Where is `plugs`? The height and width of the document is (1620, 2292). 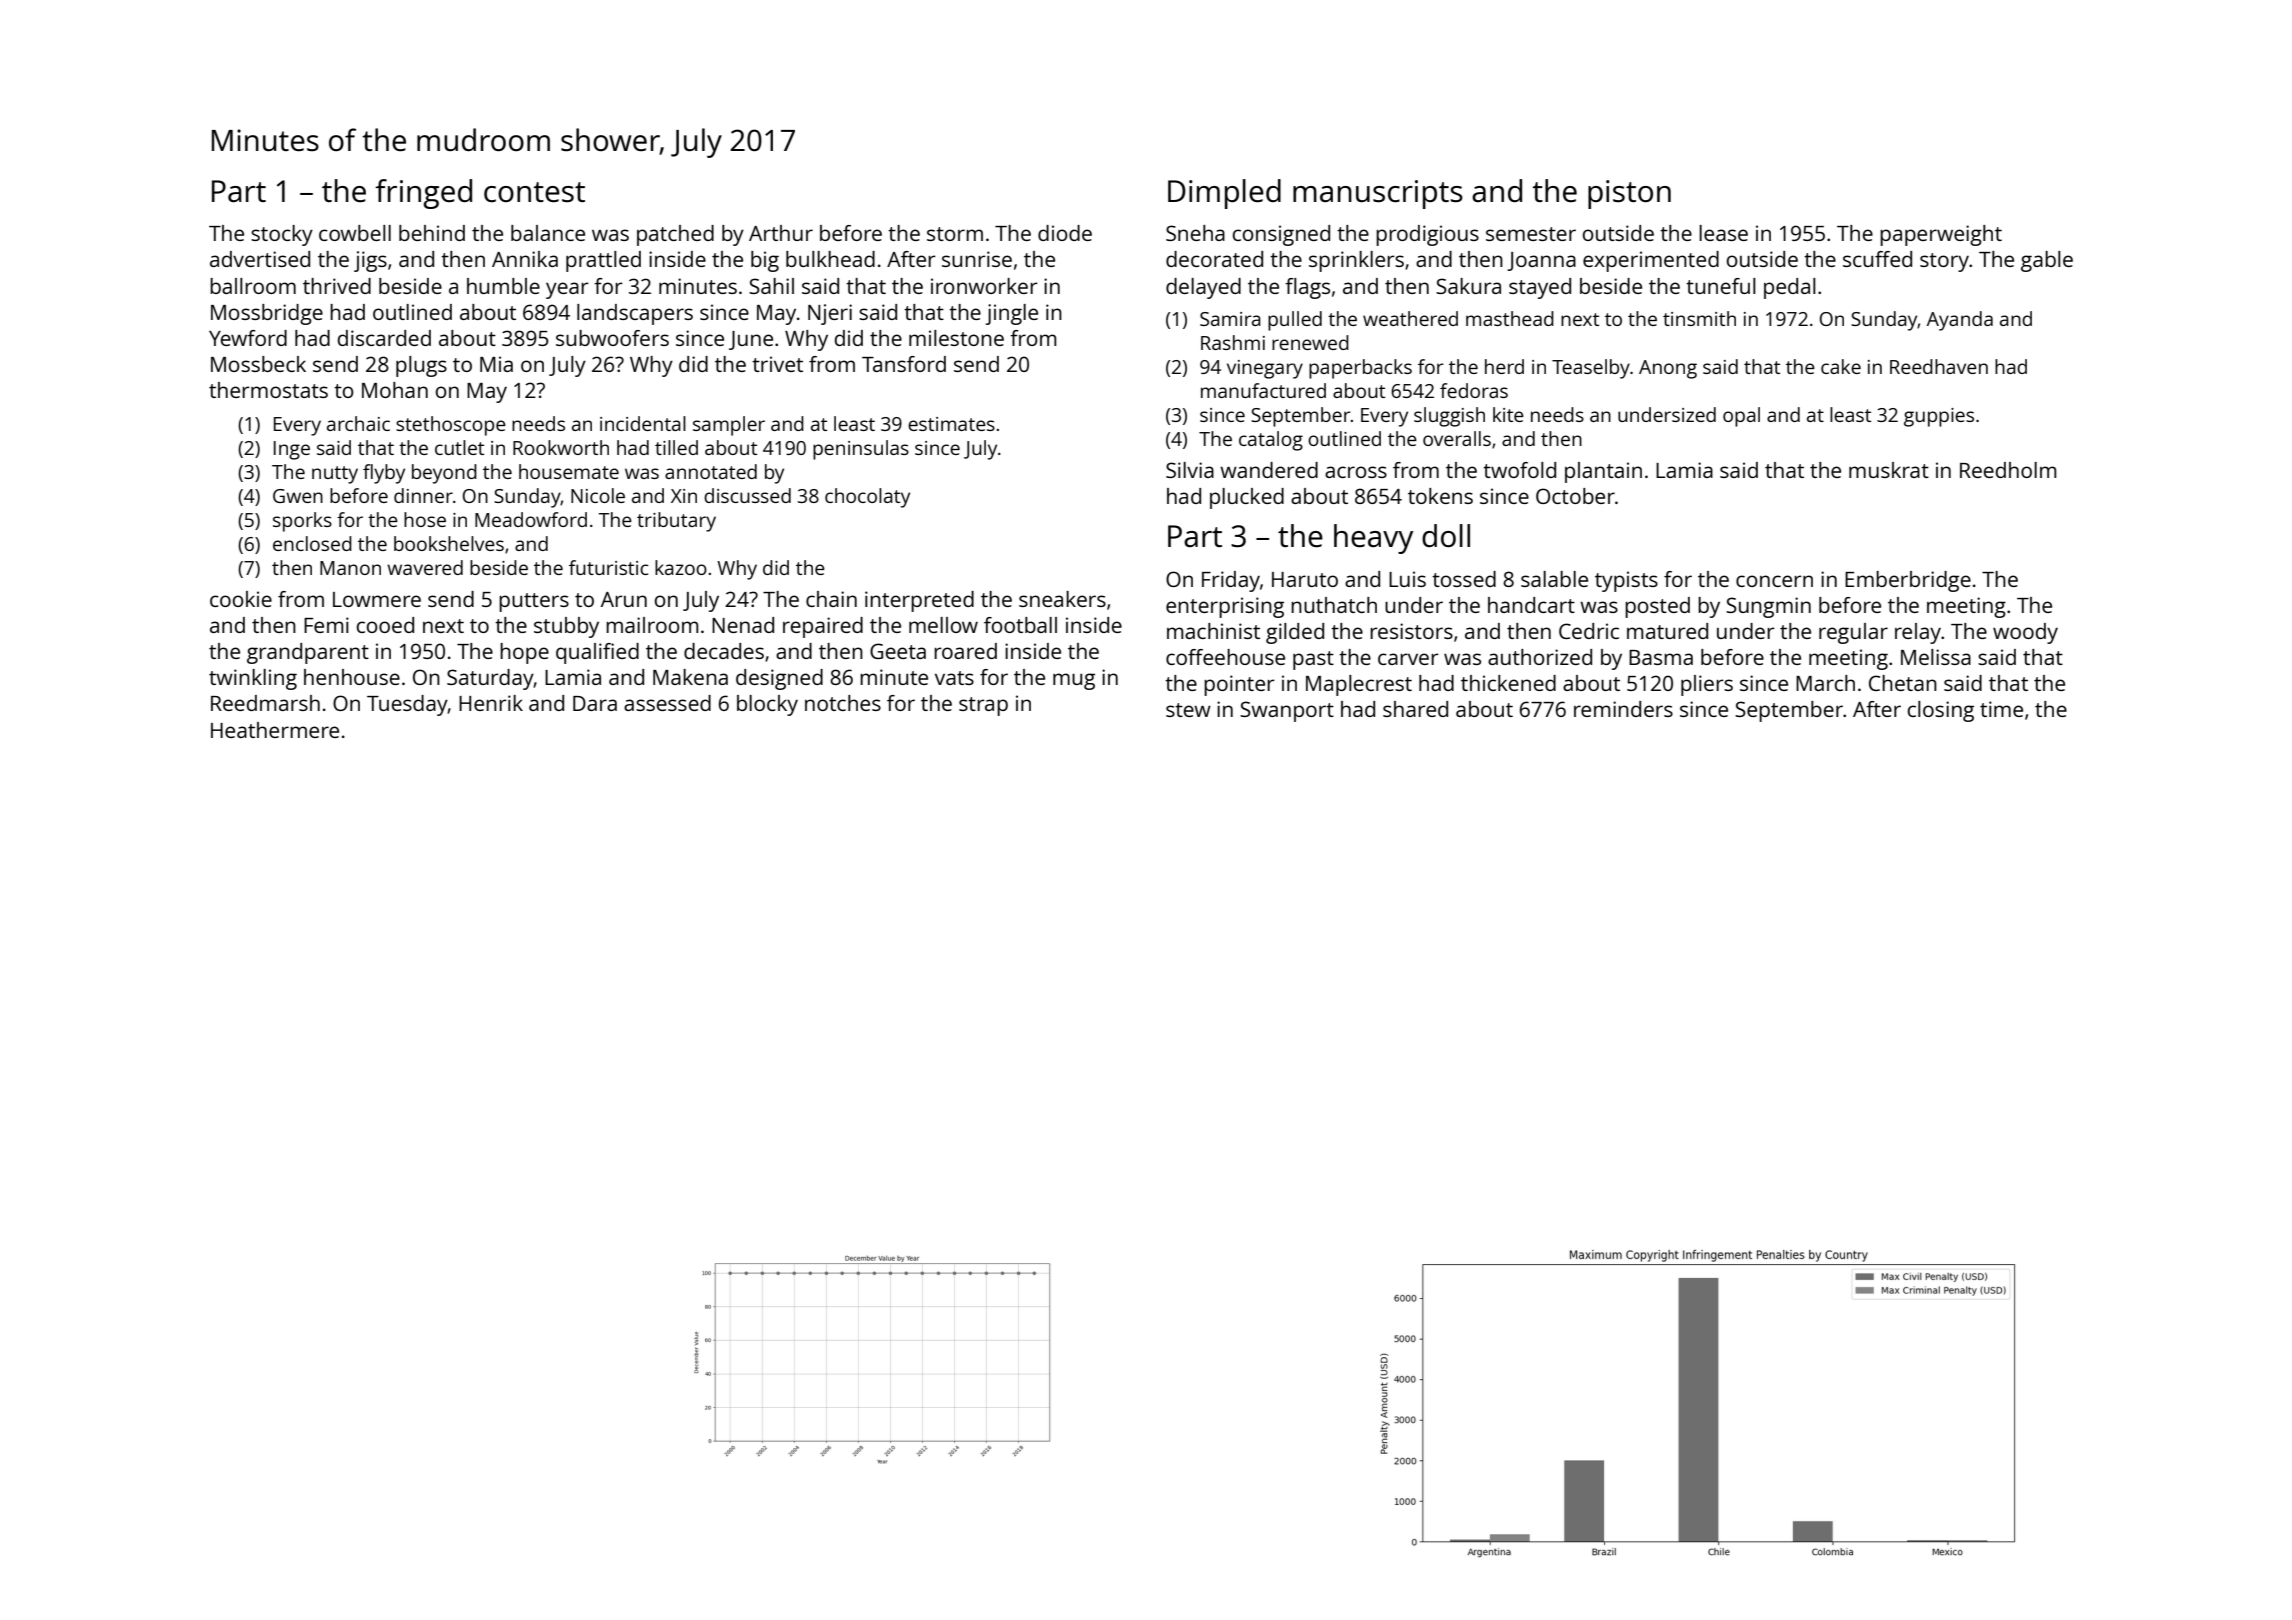
plugs is located at coordinates (421, 366).
